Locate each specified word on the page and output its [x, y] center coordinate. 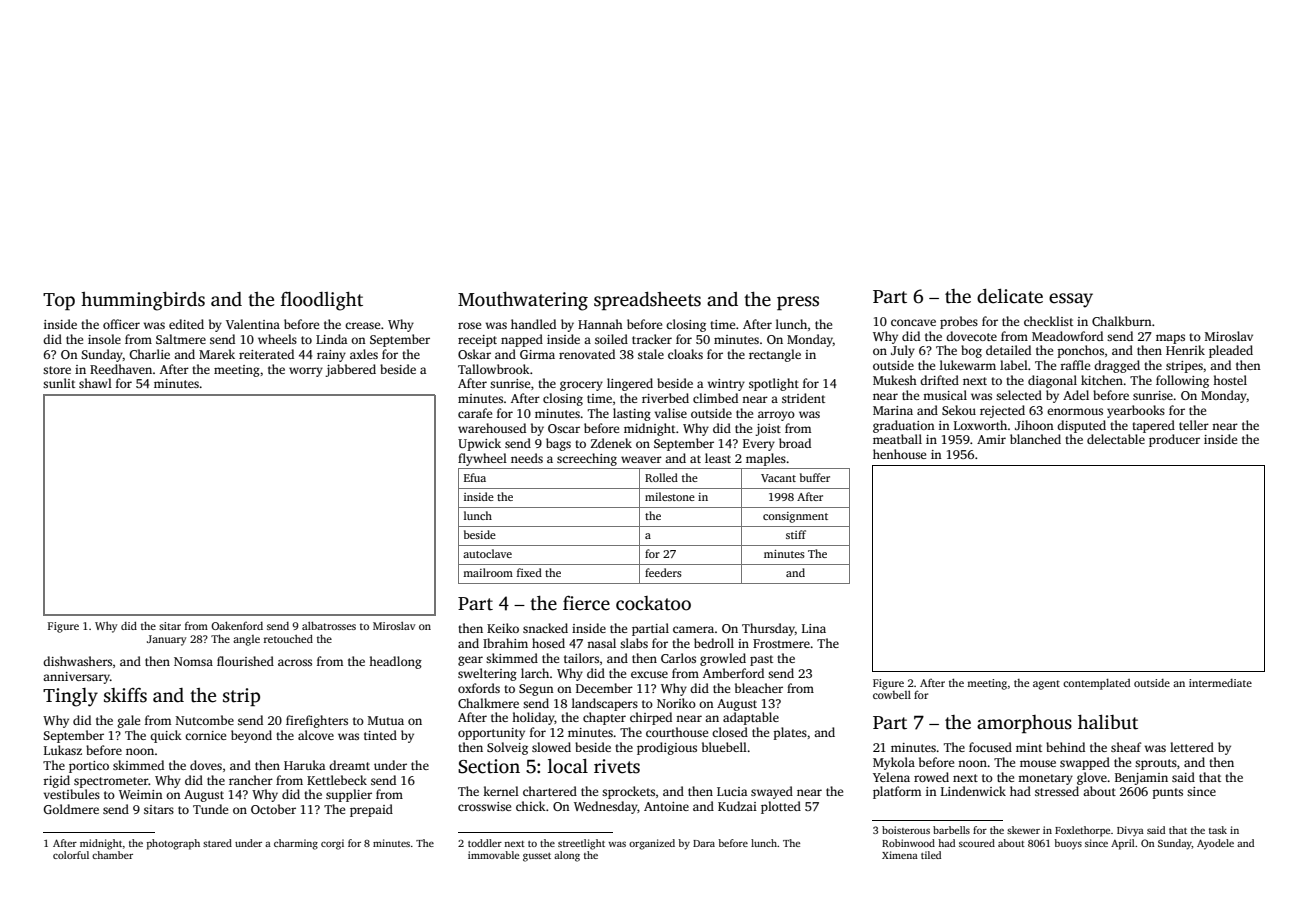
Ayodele [1215, 844]
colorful [71, 855]
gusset [537, 857]
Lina [814, 628]
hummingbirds [143, 301]
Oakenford [237, 625]
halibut [1108, 722]
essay [1071, 300]
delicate [1010, 296]
